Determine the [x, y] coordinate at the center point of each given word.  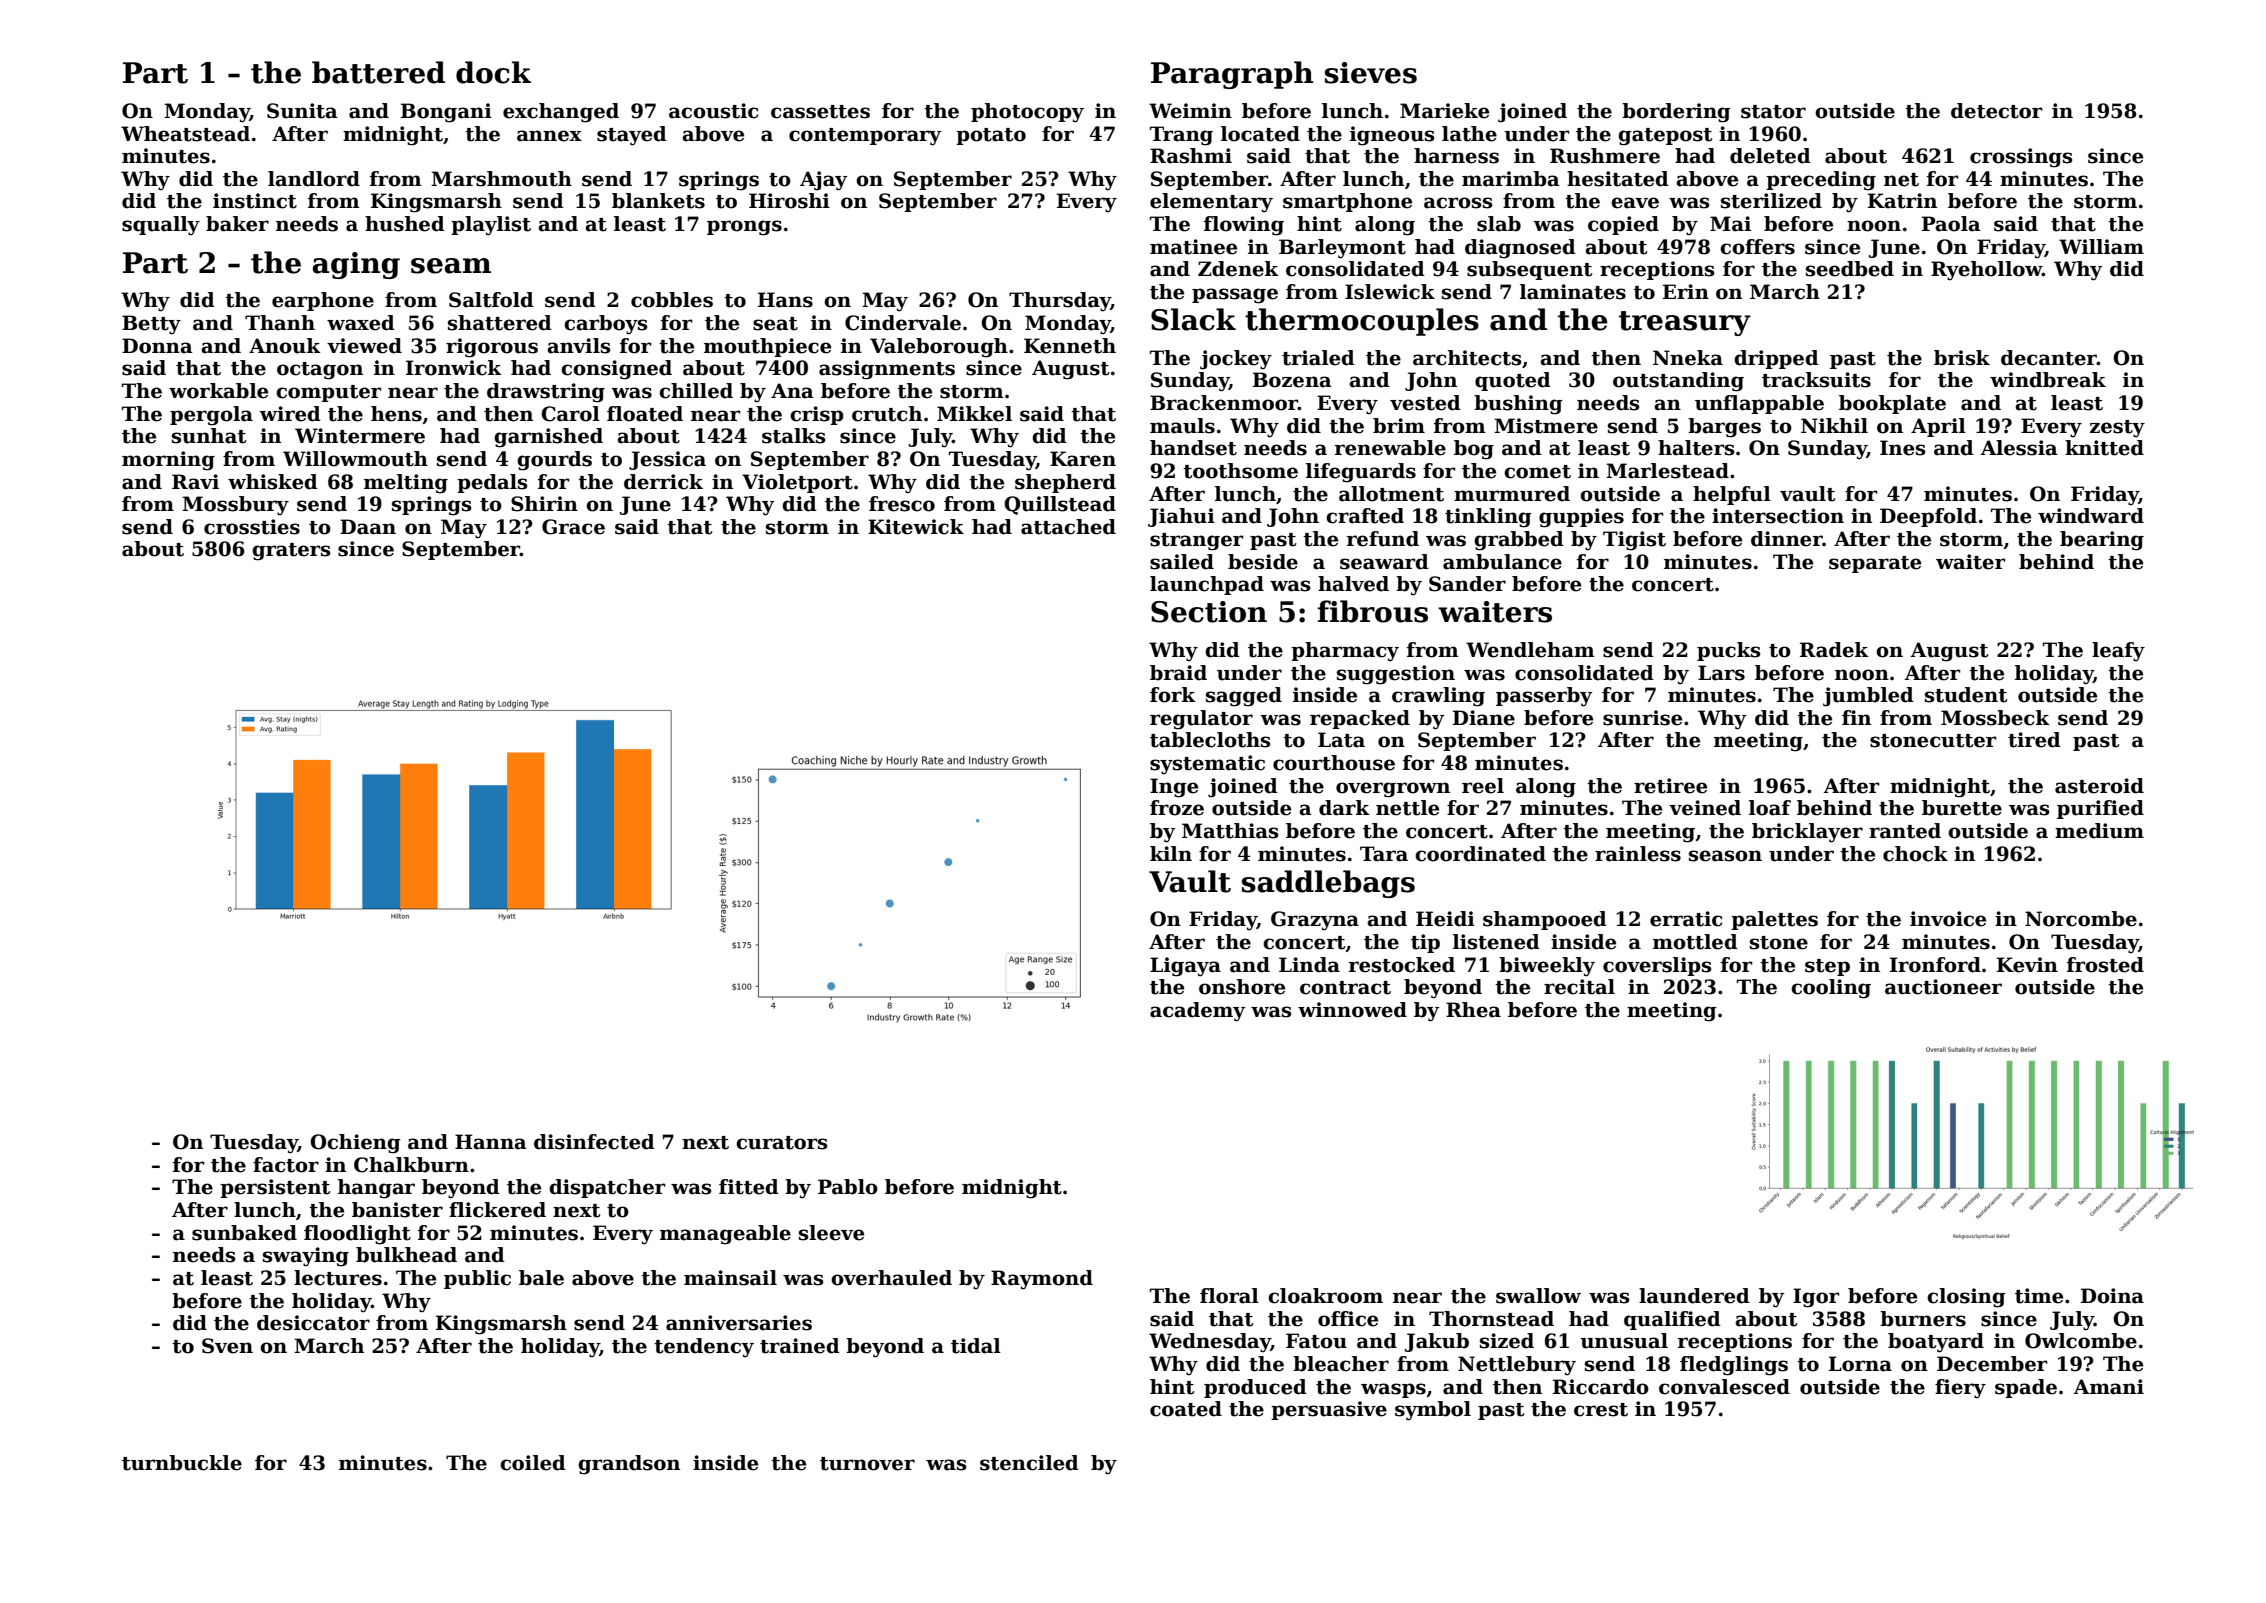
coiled [533, 1463]
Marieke [1444, 111]
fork [1173, 695]
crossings [2021, 158]
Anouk [285, 346]
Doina [2112, 1296]
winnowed [1352, 1010]
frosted [2105, 965]
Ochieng [355, 1144]
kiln [1171, 853]
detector [1997, 111]
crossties [252, 527]
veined [1705, 808]
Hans [785, 300]
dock [493, 72]
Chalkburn [411, 1165]
